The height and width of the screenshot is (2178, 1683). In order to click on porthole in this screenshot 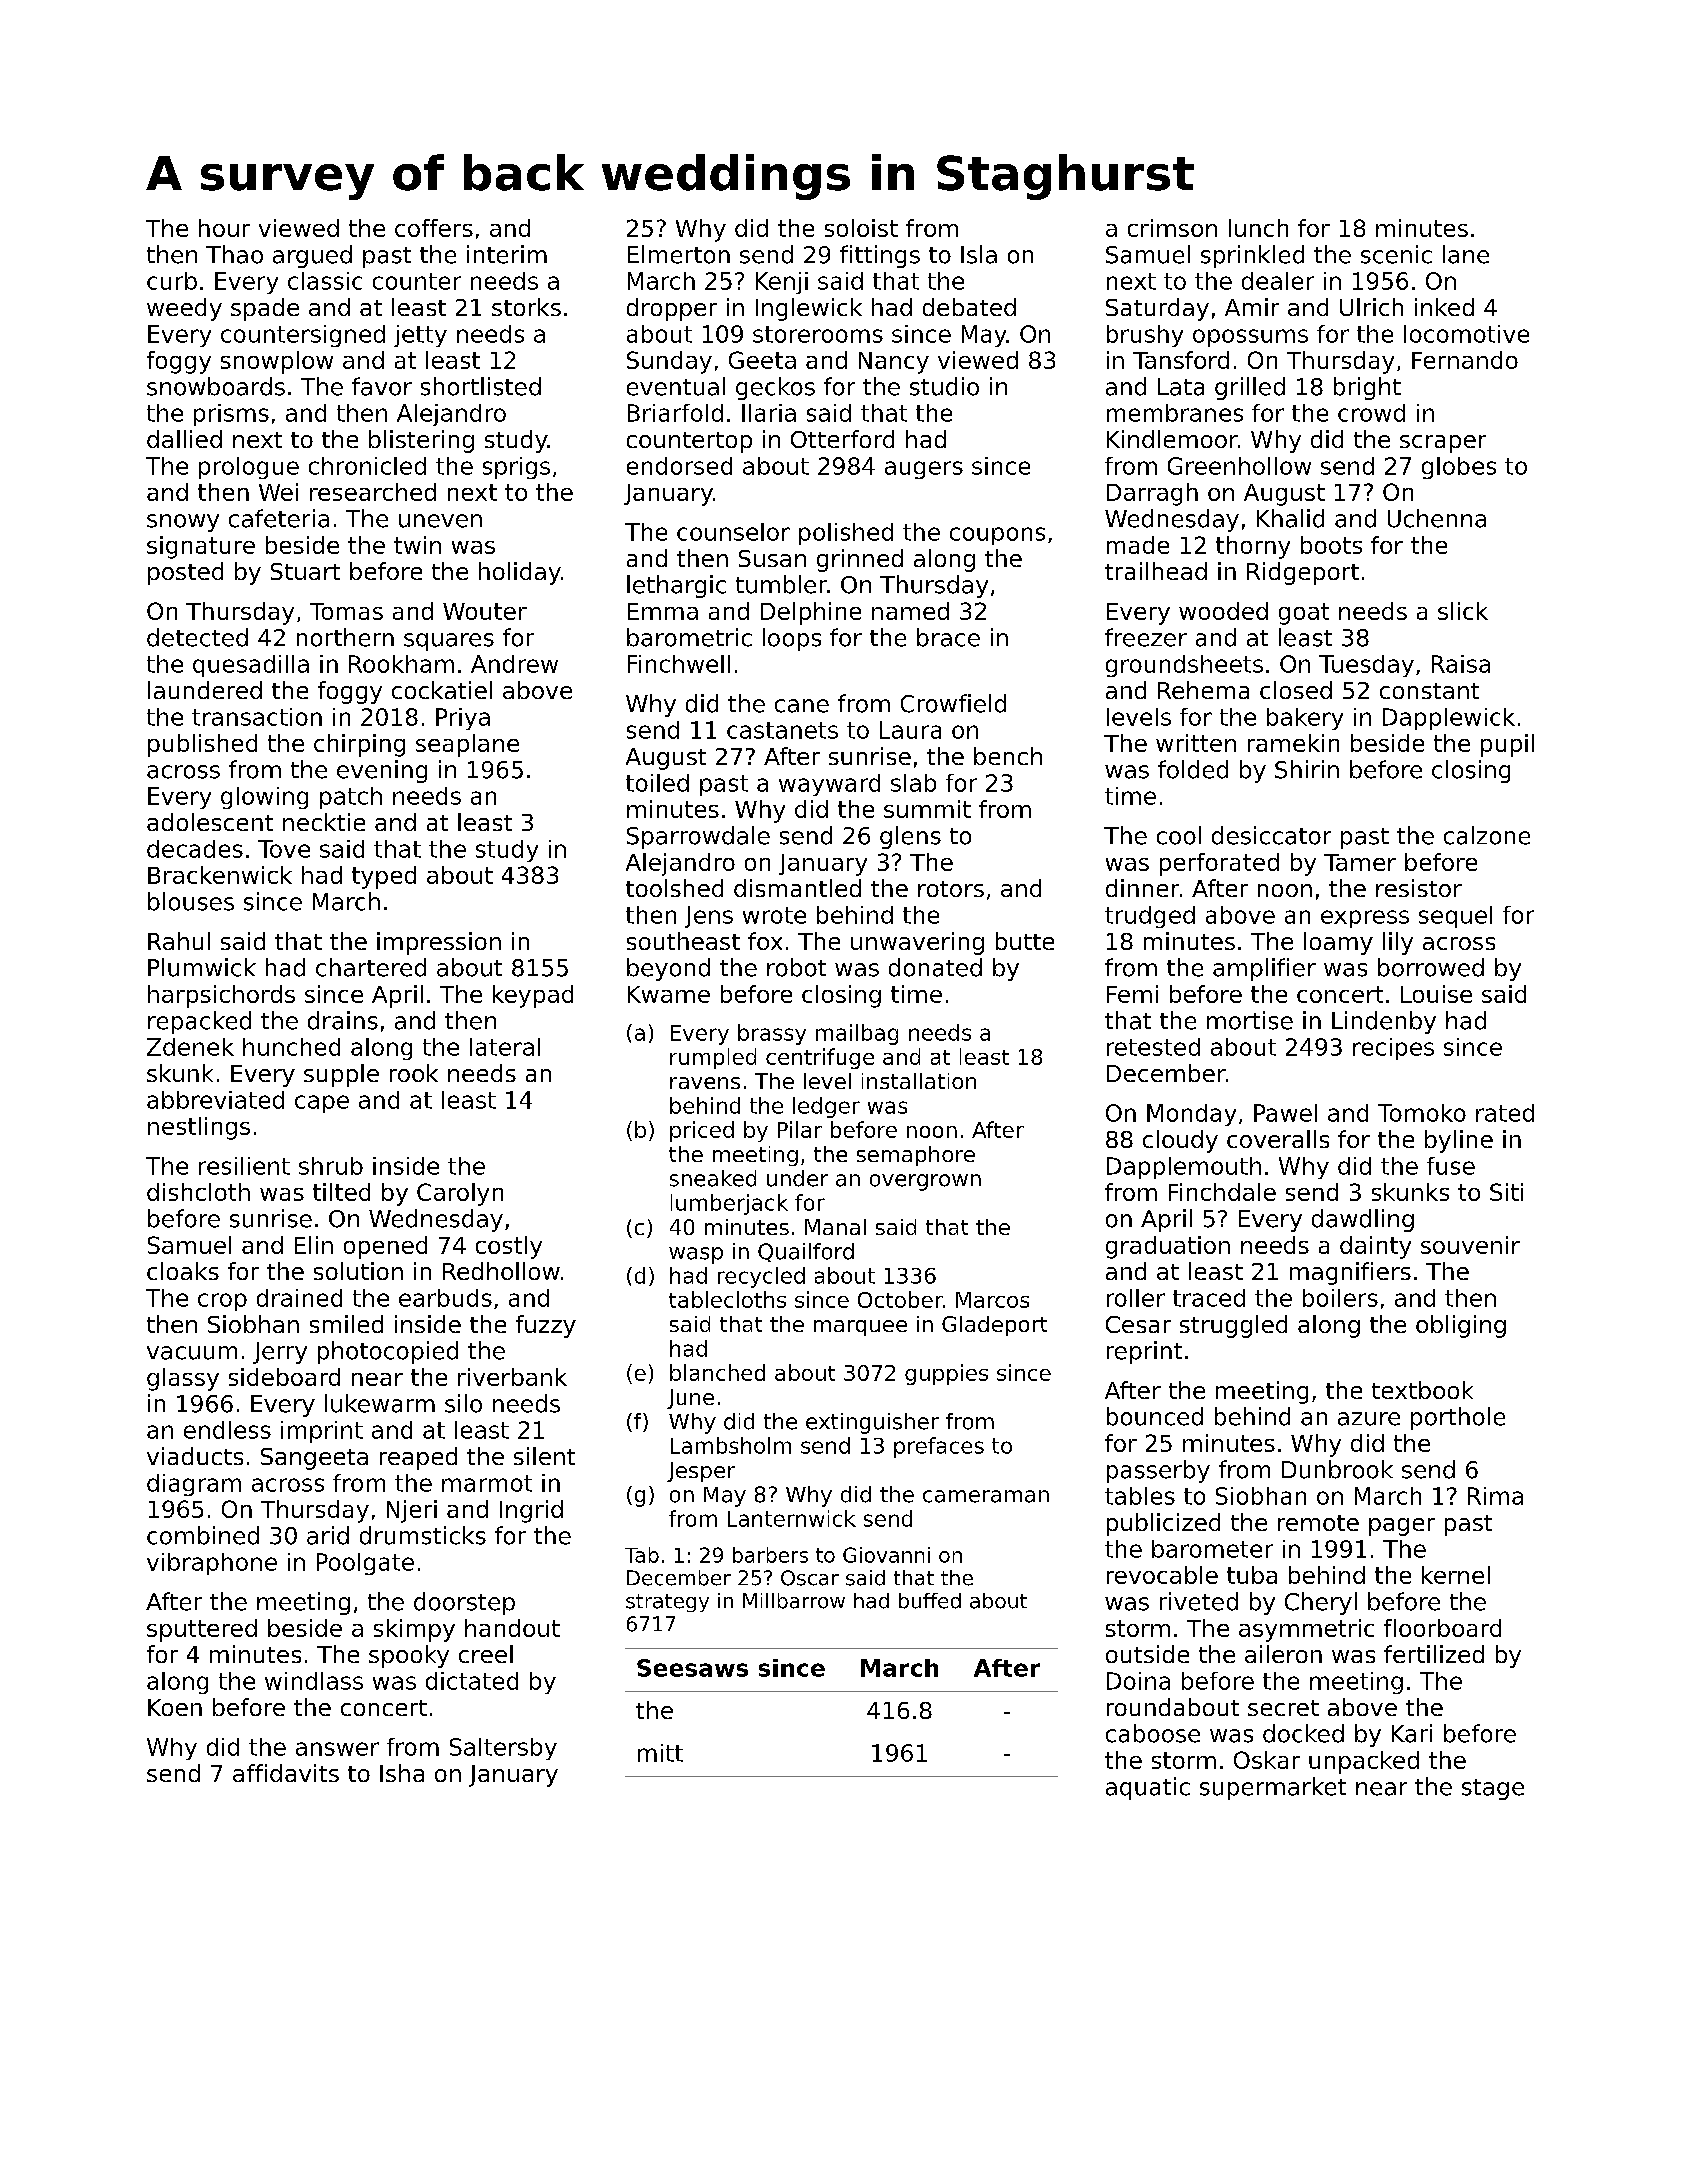, I will do `click(1458, 1418)`.
